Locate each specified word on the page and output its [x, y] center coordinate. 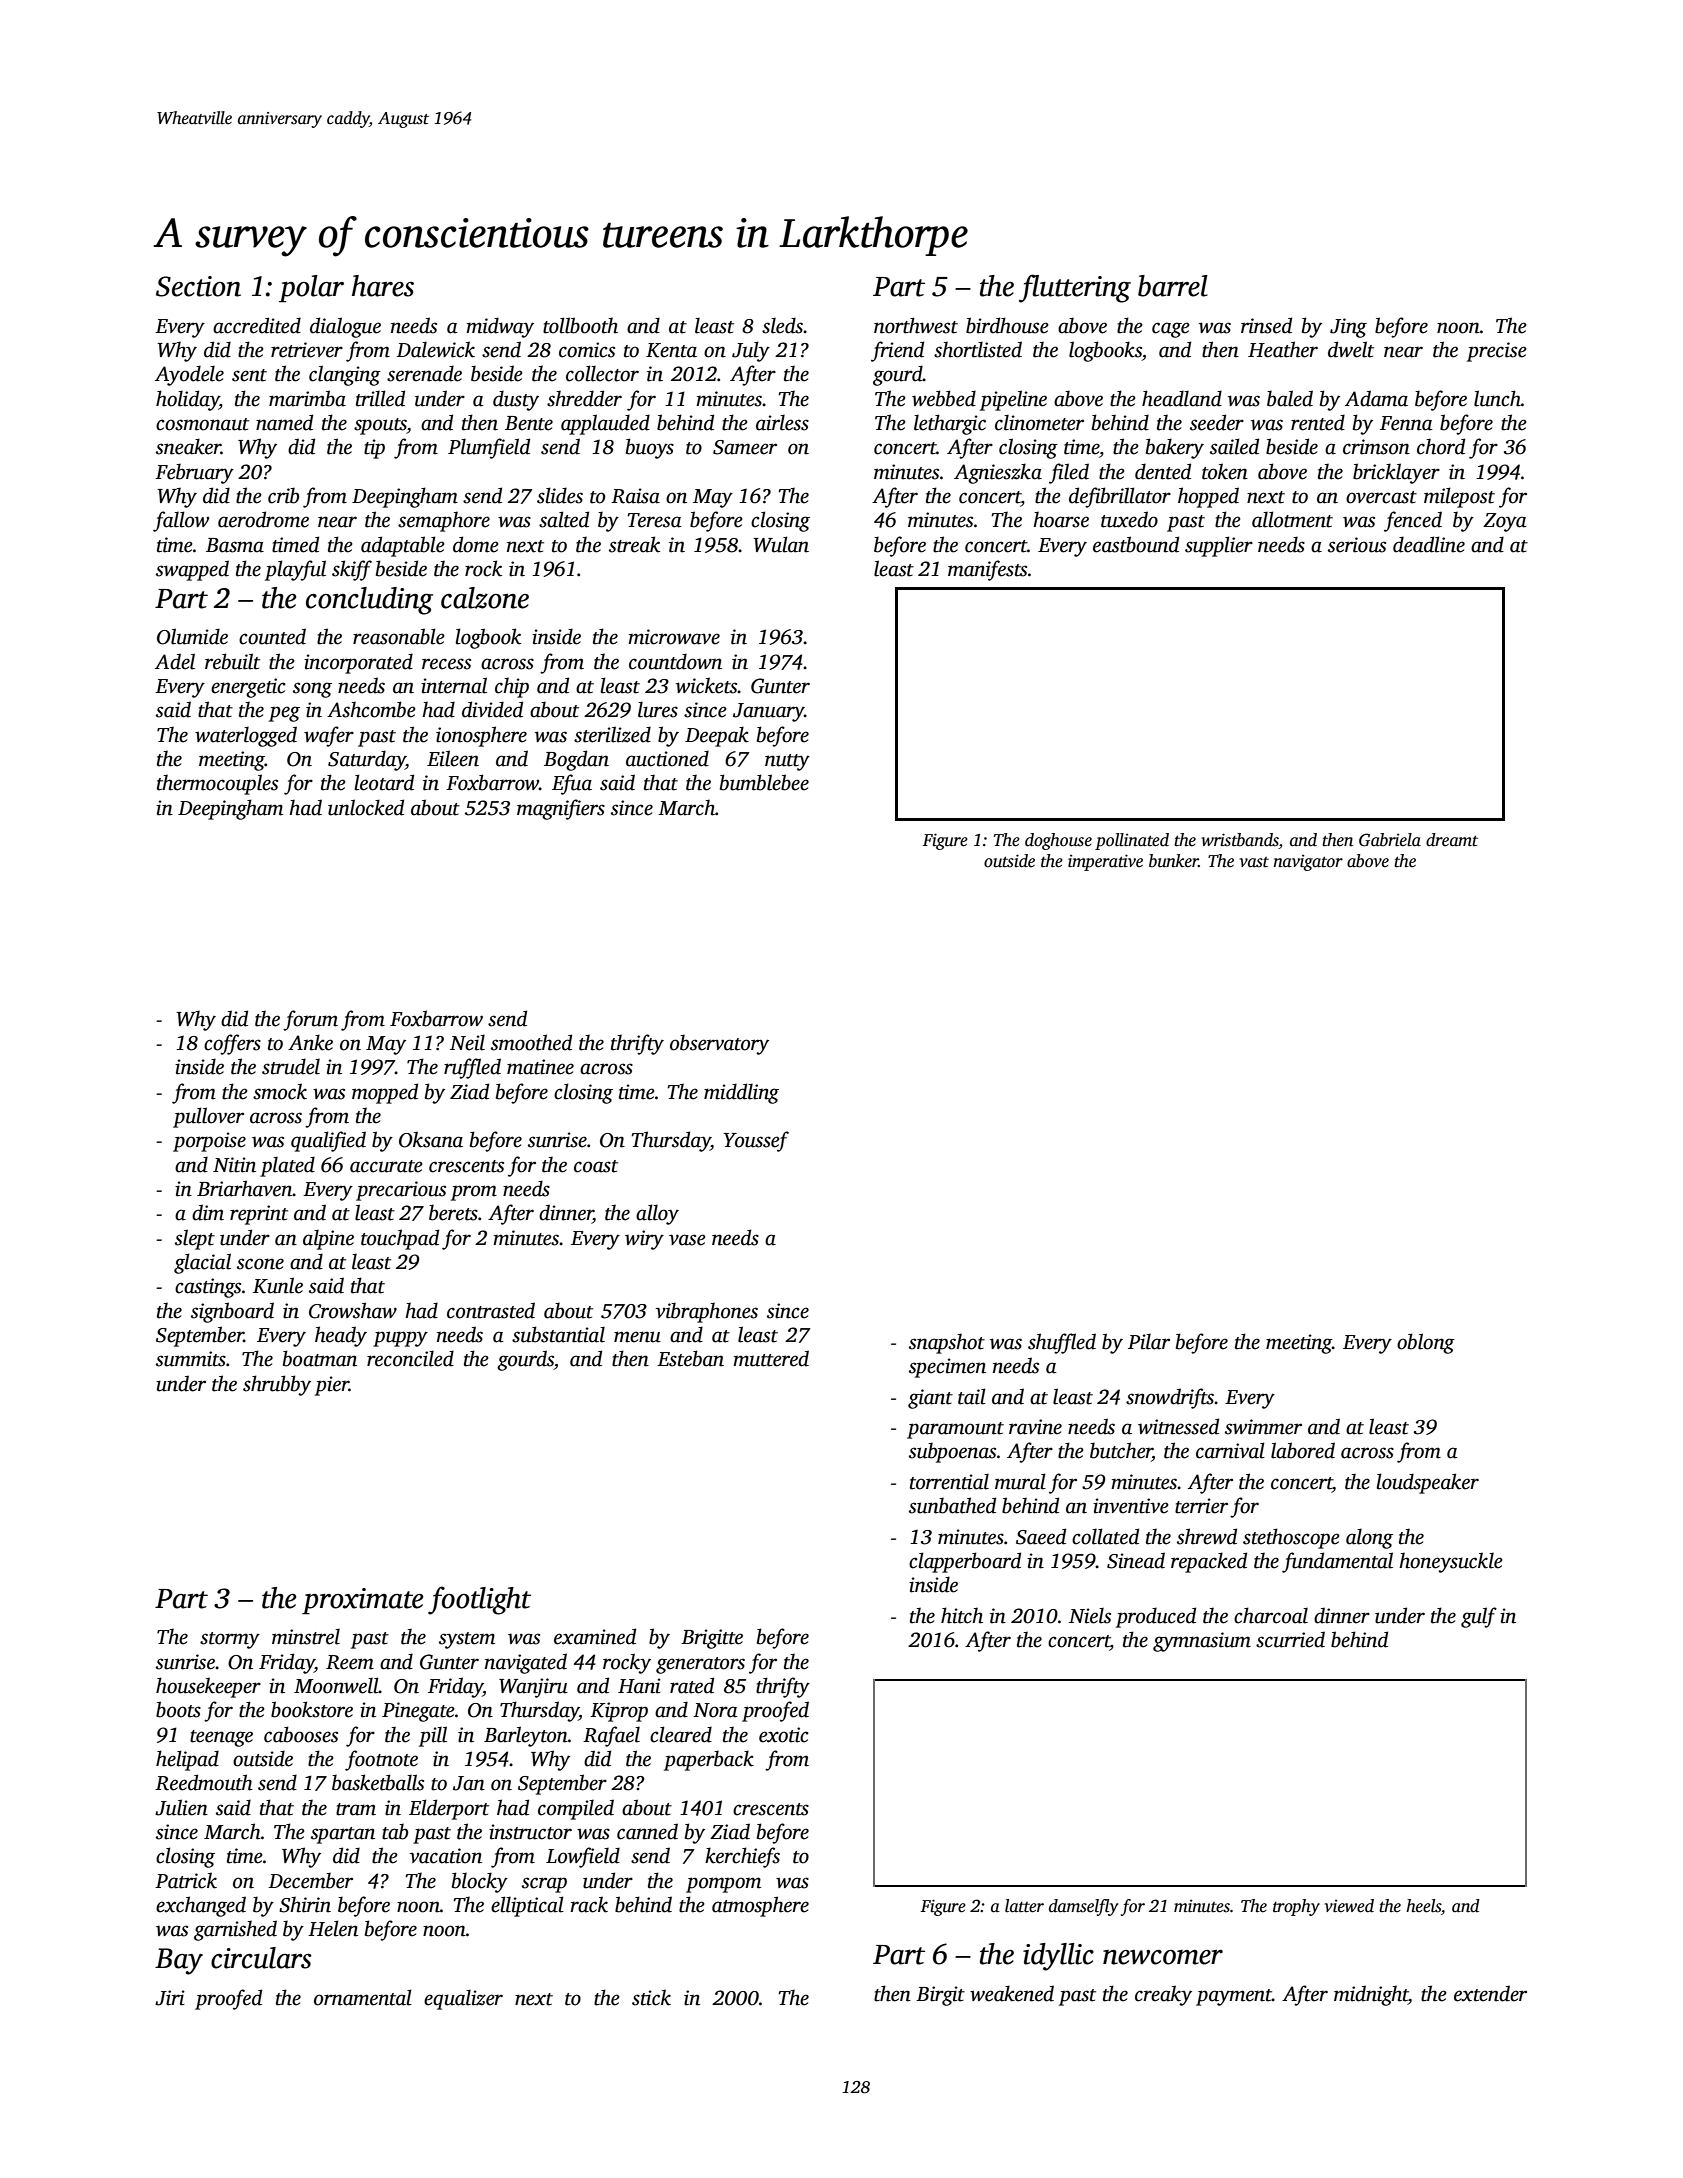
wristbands [1240, 841]
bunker [1173, 861]
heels [1423, 1906]
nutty [787, 762]
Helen [333, 1928]
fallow [181, 521]
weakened [1012, 1993]
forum [310, 1020]
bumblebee [764, 782]
